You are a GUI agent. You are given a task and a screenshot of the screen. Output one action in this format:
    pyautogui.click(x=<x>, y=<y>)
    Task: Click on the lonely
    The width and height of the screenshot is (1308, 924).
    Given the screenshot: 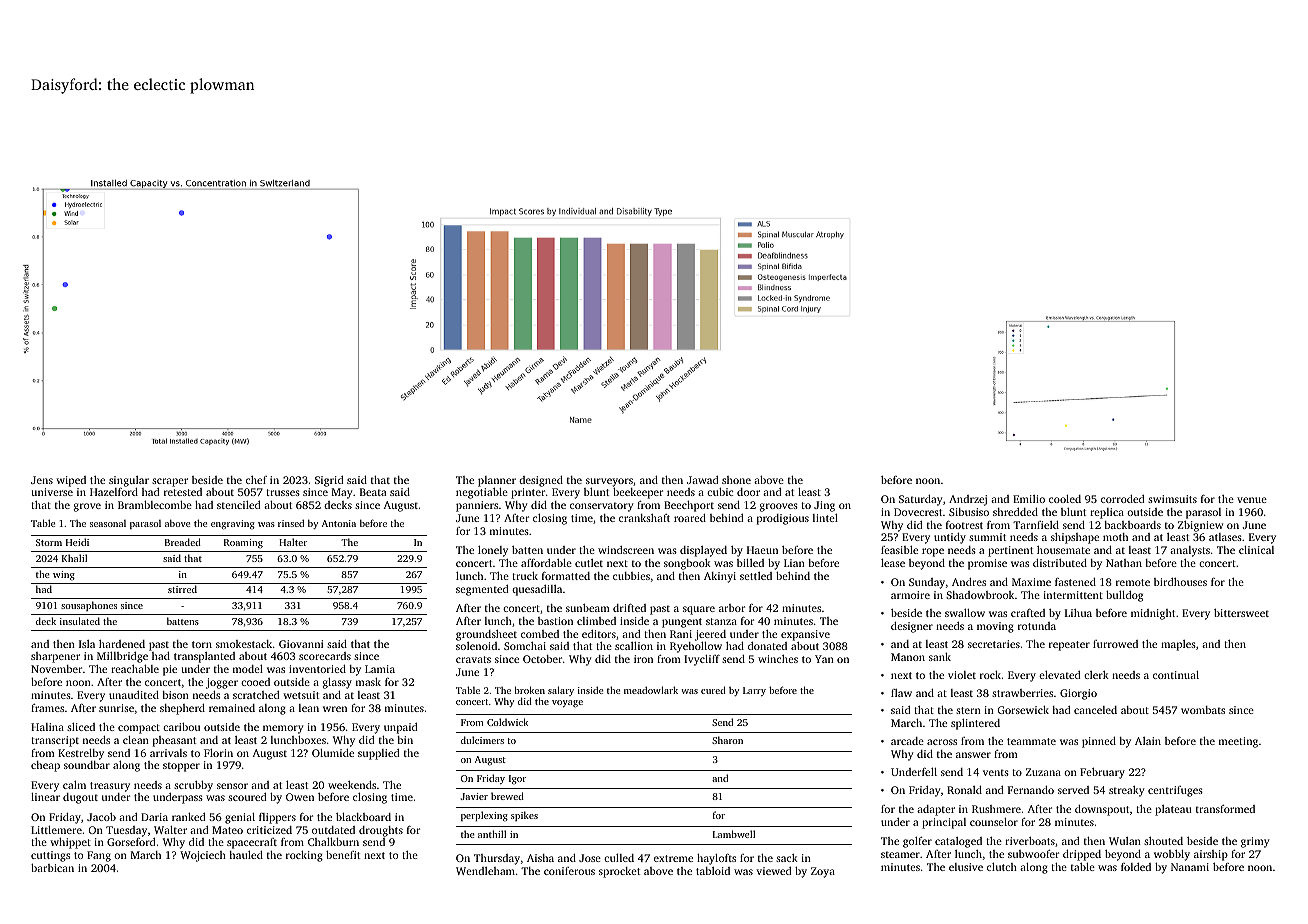 What is the action you would take?
    pyautogui.click(x=493, y=551)
